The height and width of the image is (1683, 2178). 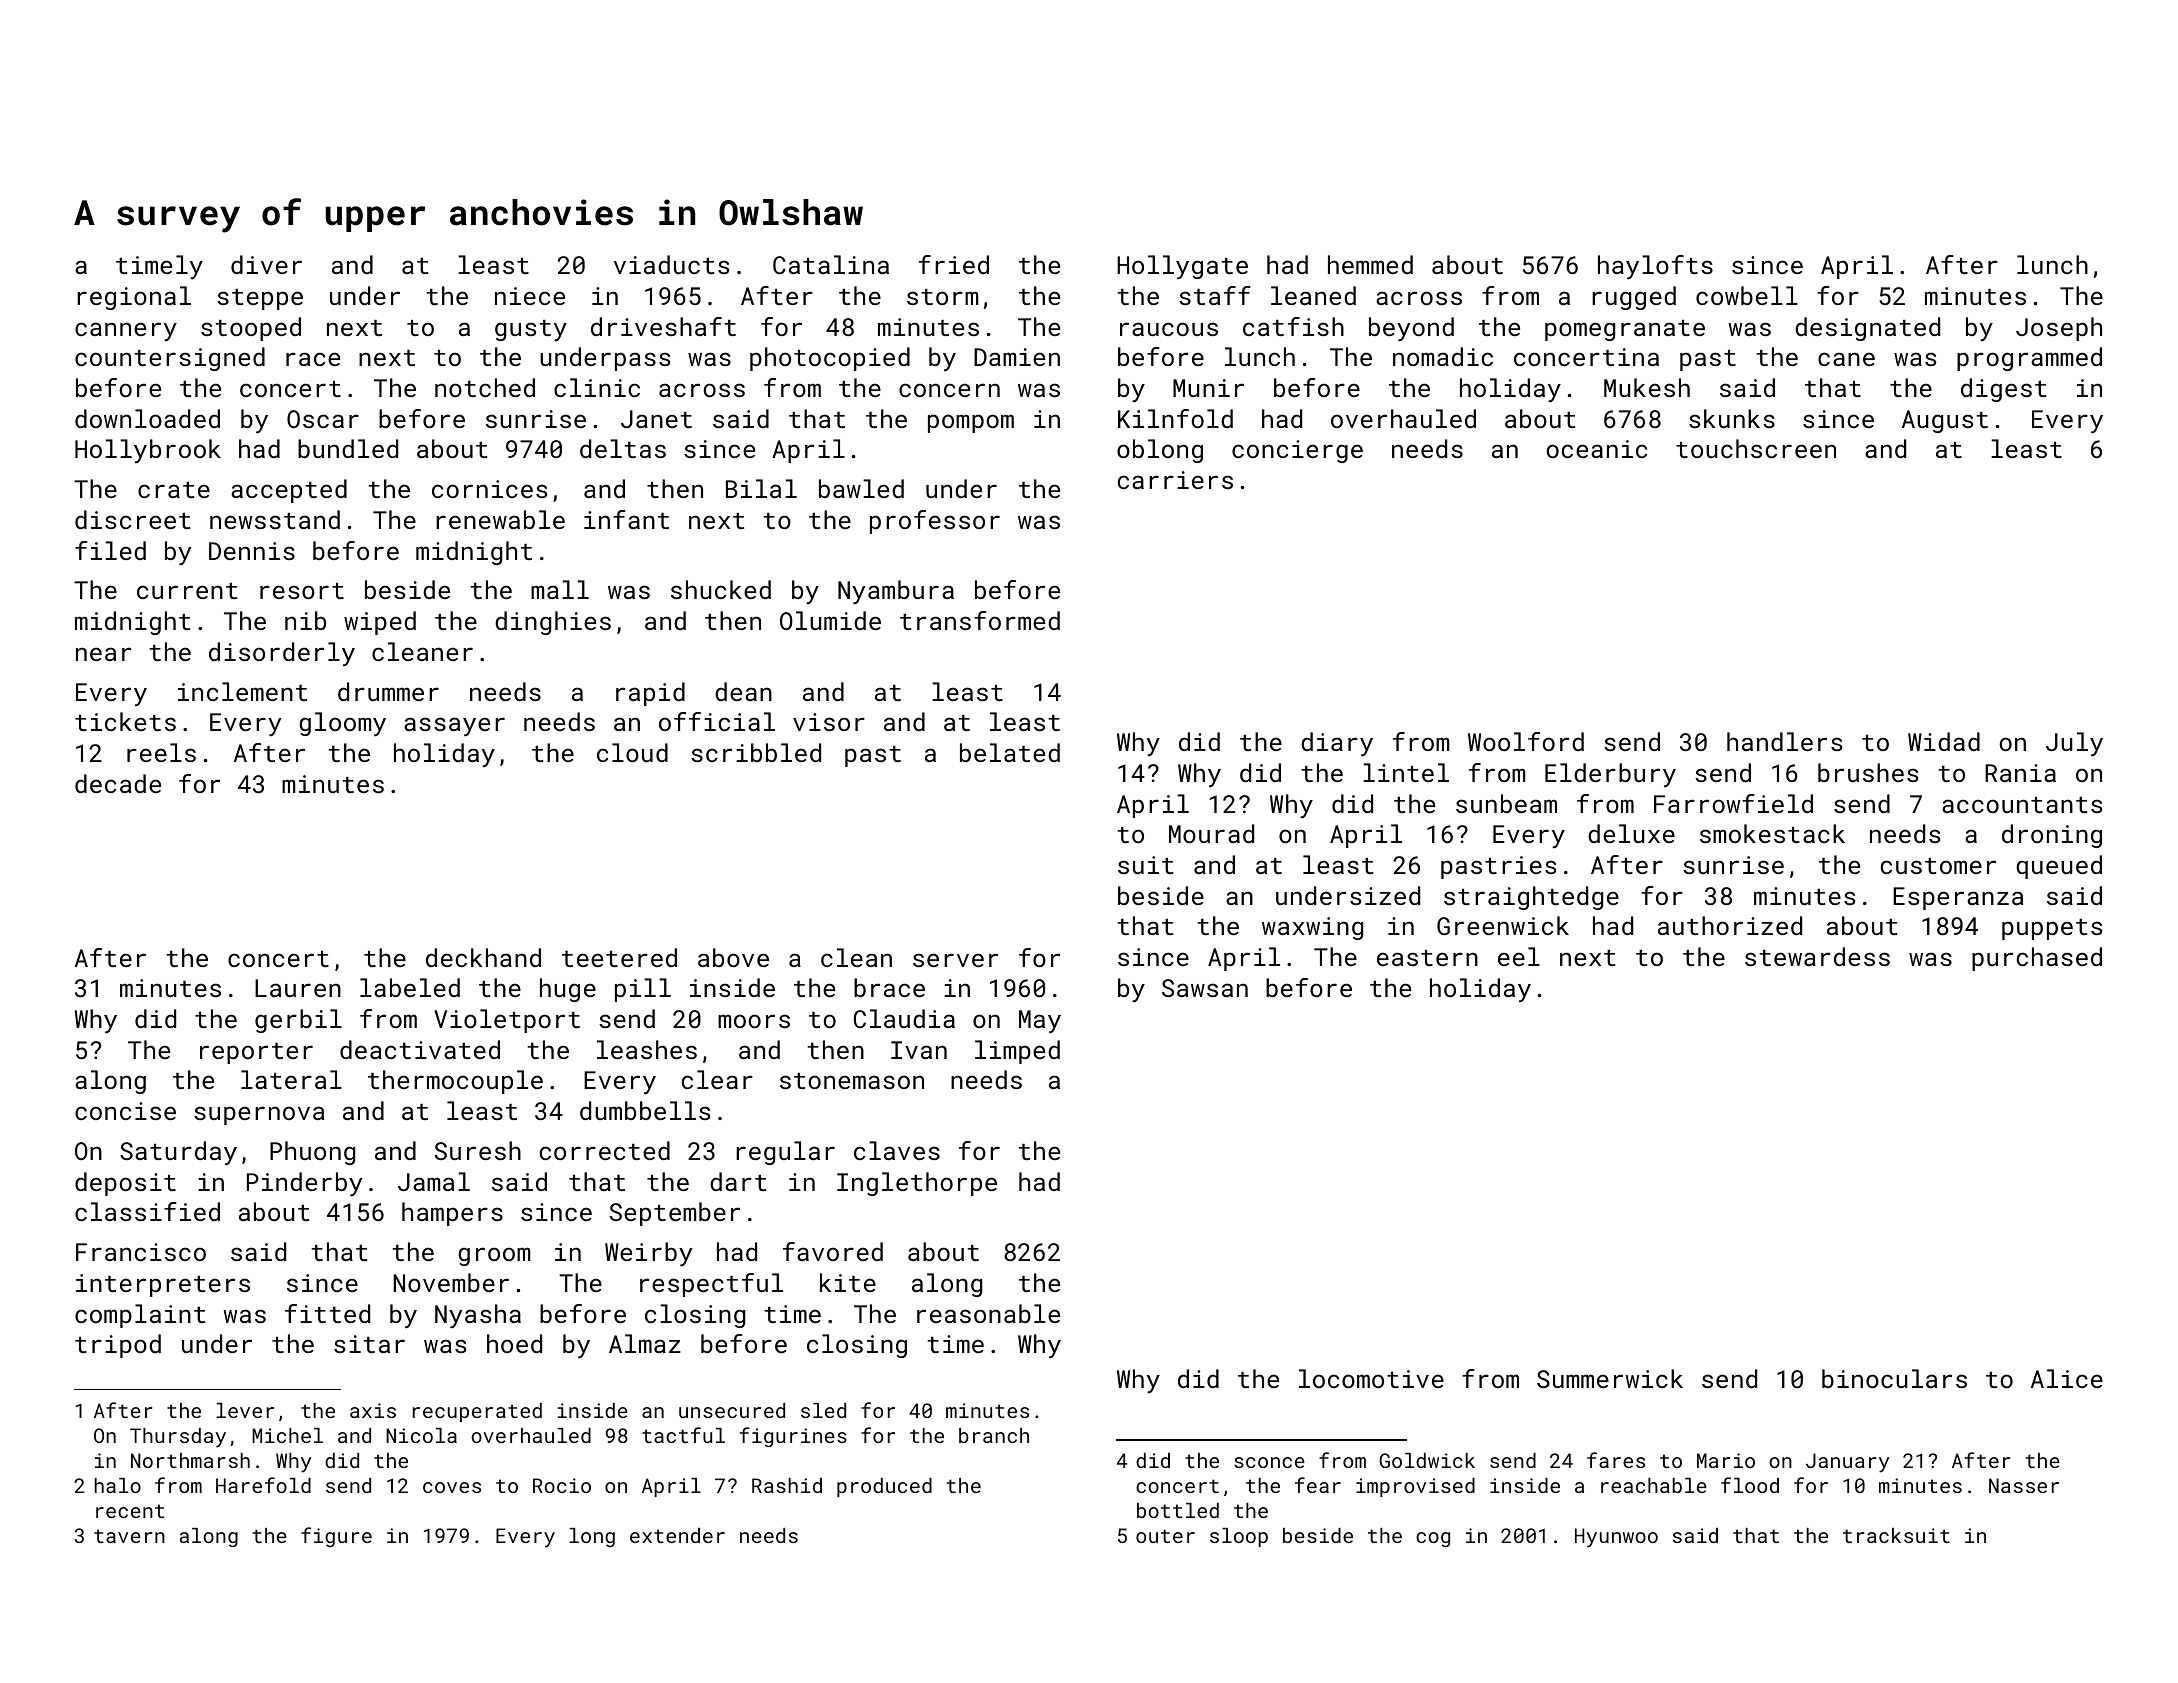 What do you see at coordinates (2052, 836) in the image?
I see `droning` at bounding box center [2052, 836].
